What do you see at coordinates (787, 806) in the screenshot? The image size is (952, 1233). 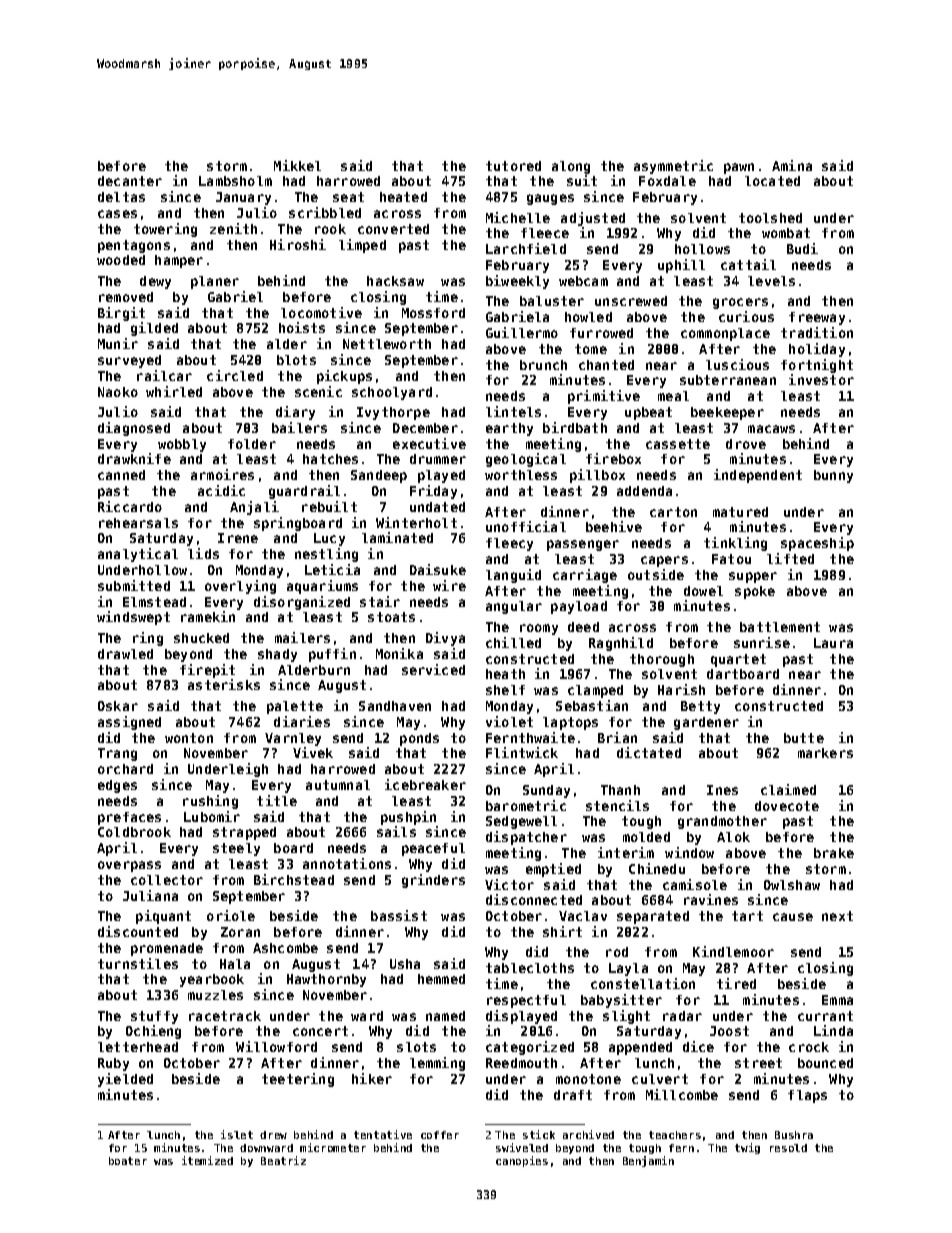 I see `dovecote` at bounding box center [787, 806].
